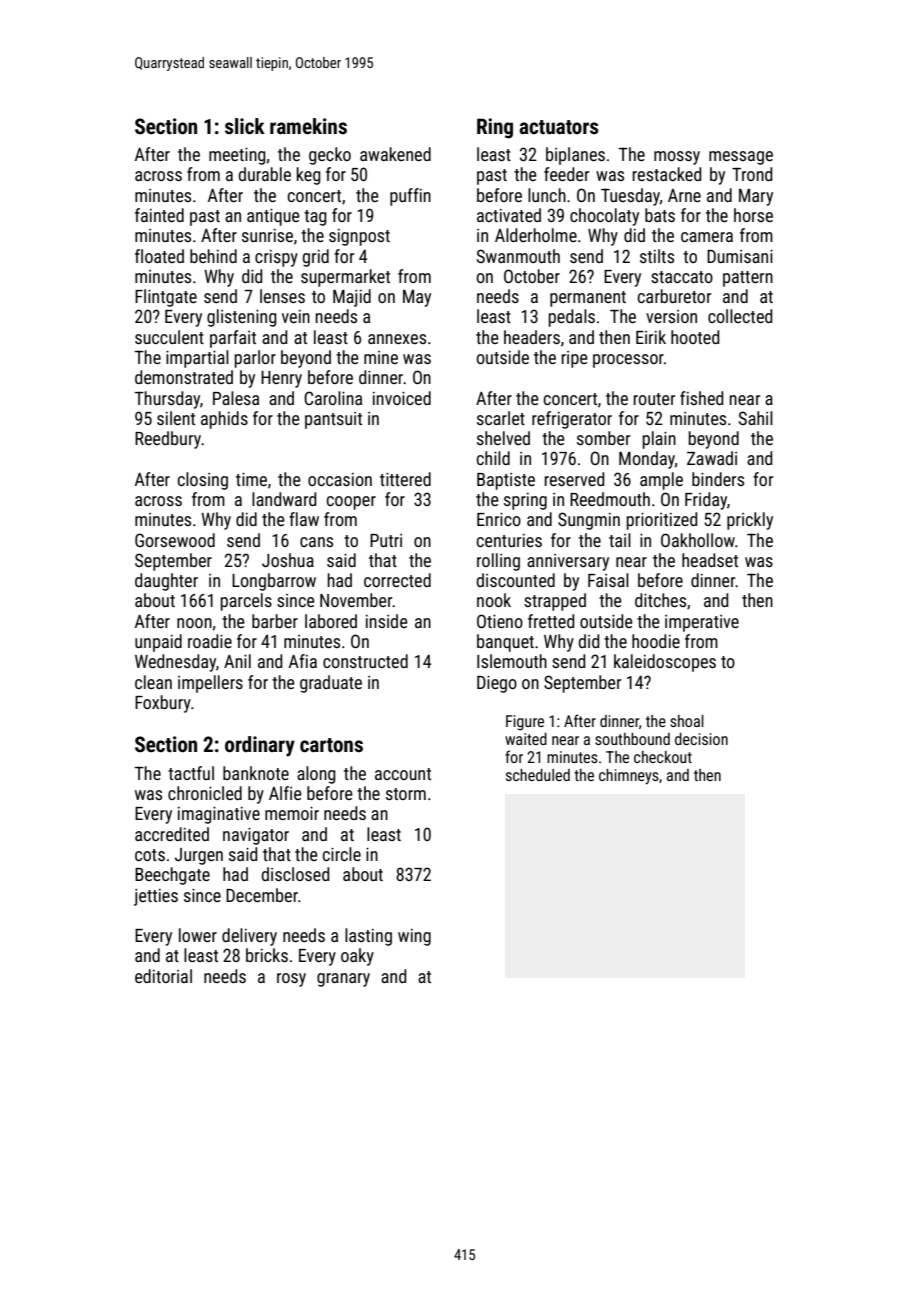 The image size is (908, 1316). What do you see at coordinates (163, 976) in the screenshot?
I see `editorial` at bounding box center [163, 976].
